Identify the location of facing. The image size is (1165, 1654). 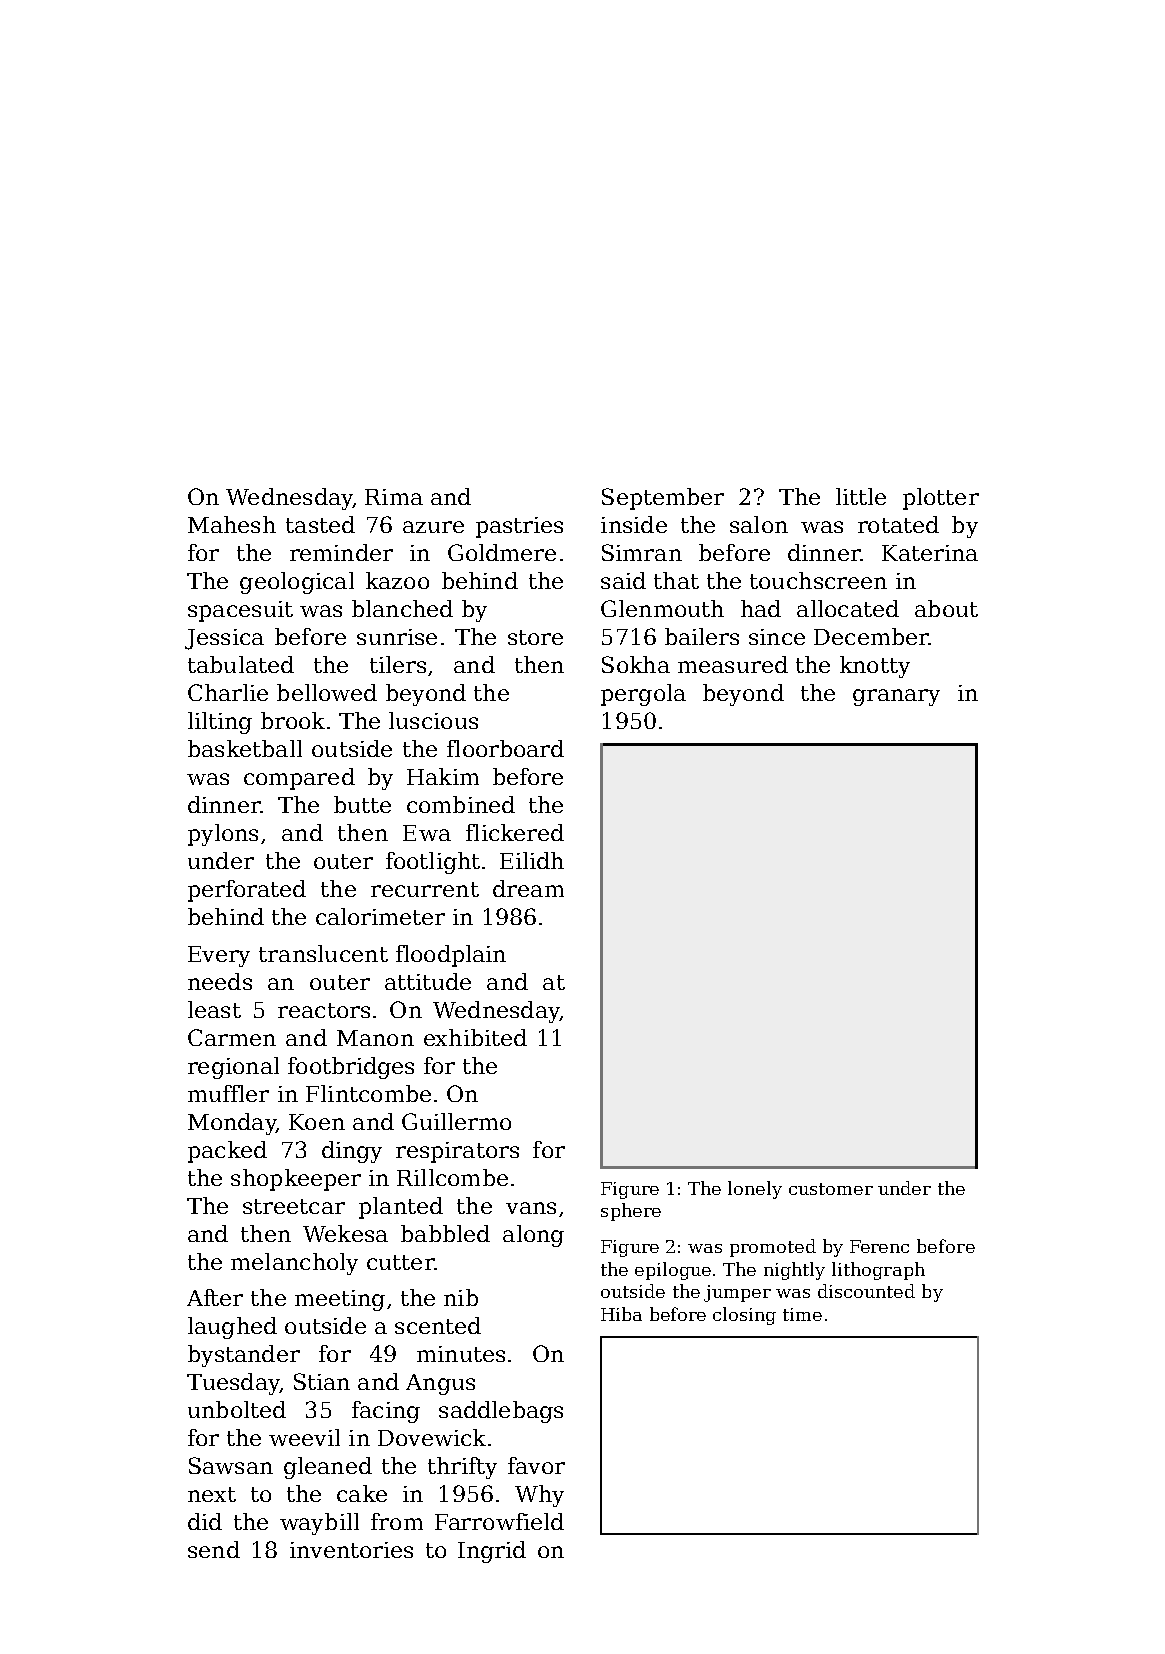
(386, 1412).
